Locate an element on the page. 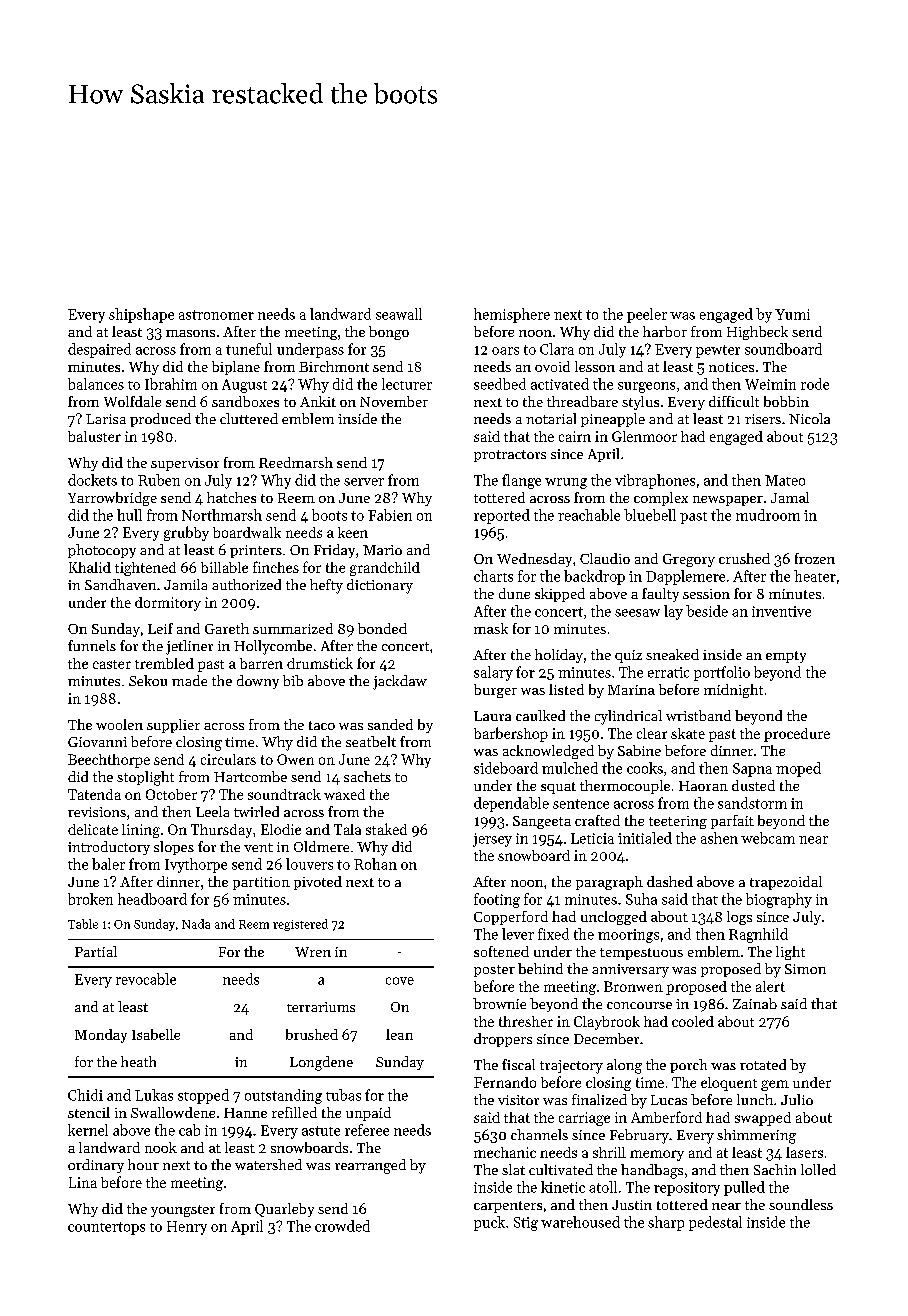 The image size is (908, 1316). Highbeck is located at coordinates (757, 333).
